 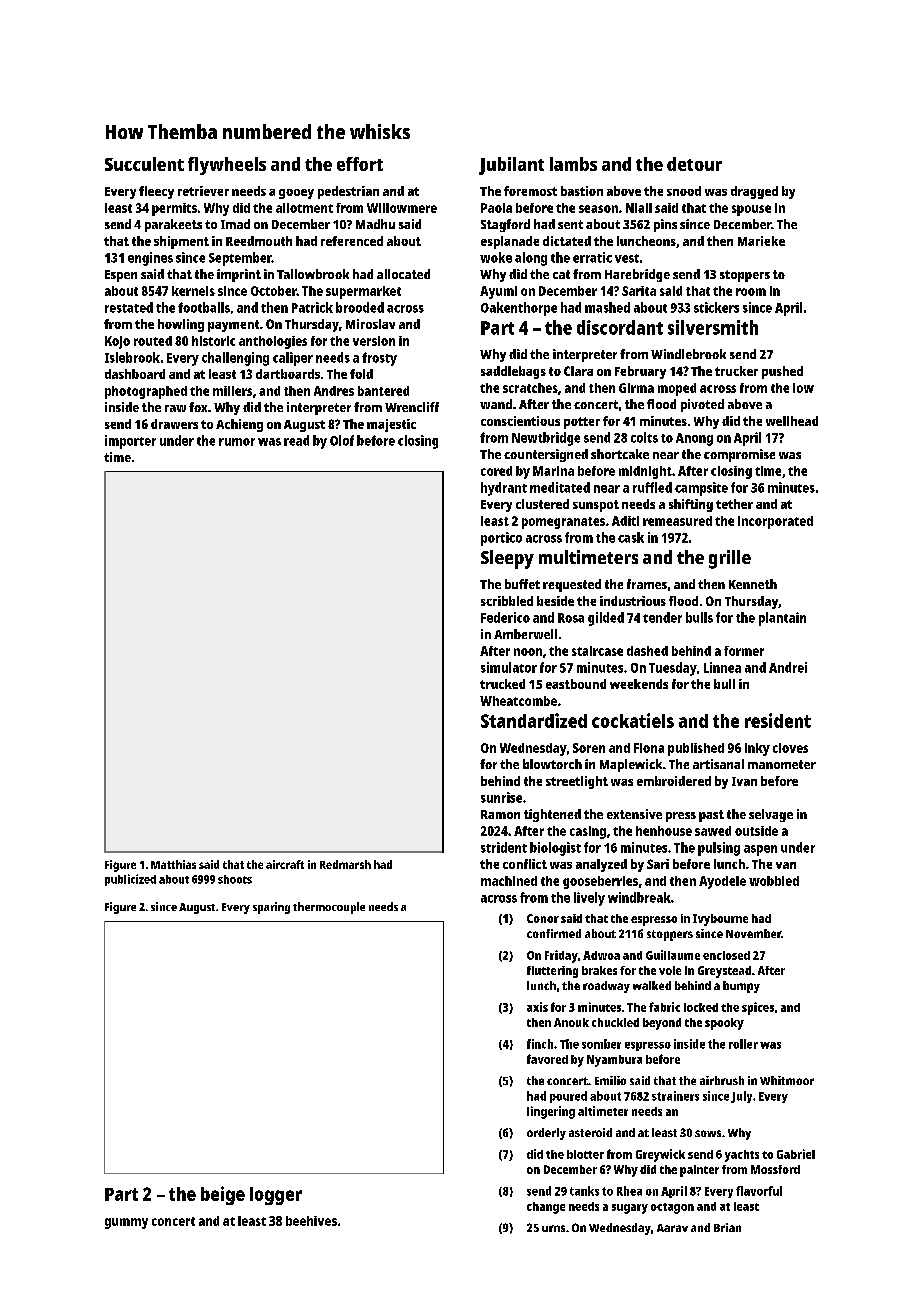 What do you see at coordinates (694, 164) in the screenshot?
I see `detour` at bounding box center [694, 164].
